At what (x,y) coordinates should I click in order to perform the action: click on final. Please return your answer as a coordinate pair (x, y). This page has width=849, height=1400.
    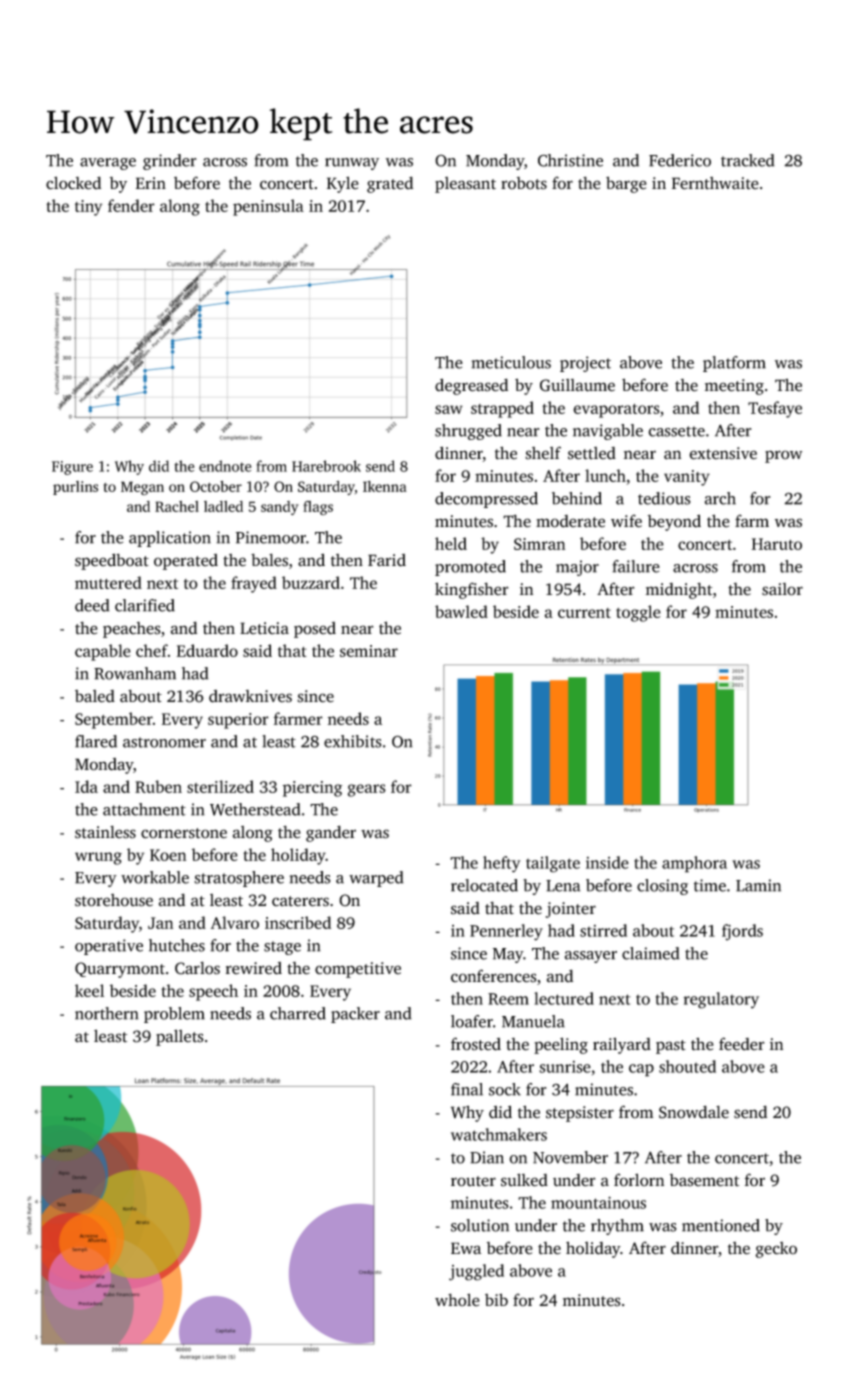
    Looking at the image, I should click on (467, 1089).
